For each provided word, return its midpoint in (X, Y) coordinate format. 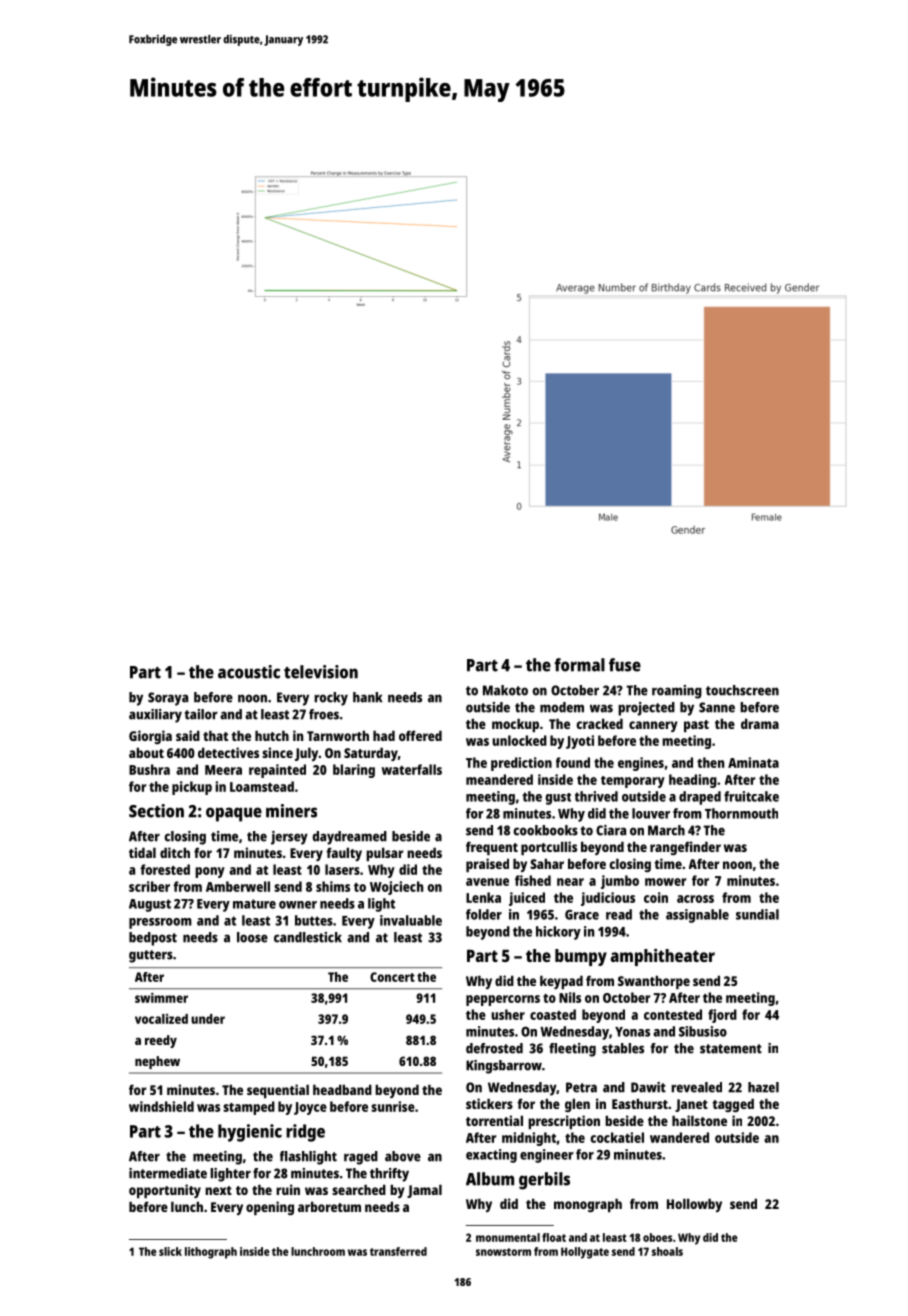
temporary (633, 782)
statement (731, 1049)
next (218, 1190)
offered (420, 735)
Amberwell (238, 886)
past (696, 726)
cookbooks (545, 830)
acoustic (249, 672)
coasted (553, 1014)
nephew (157, 1062)
